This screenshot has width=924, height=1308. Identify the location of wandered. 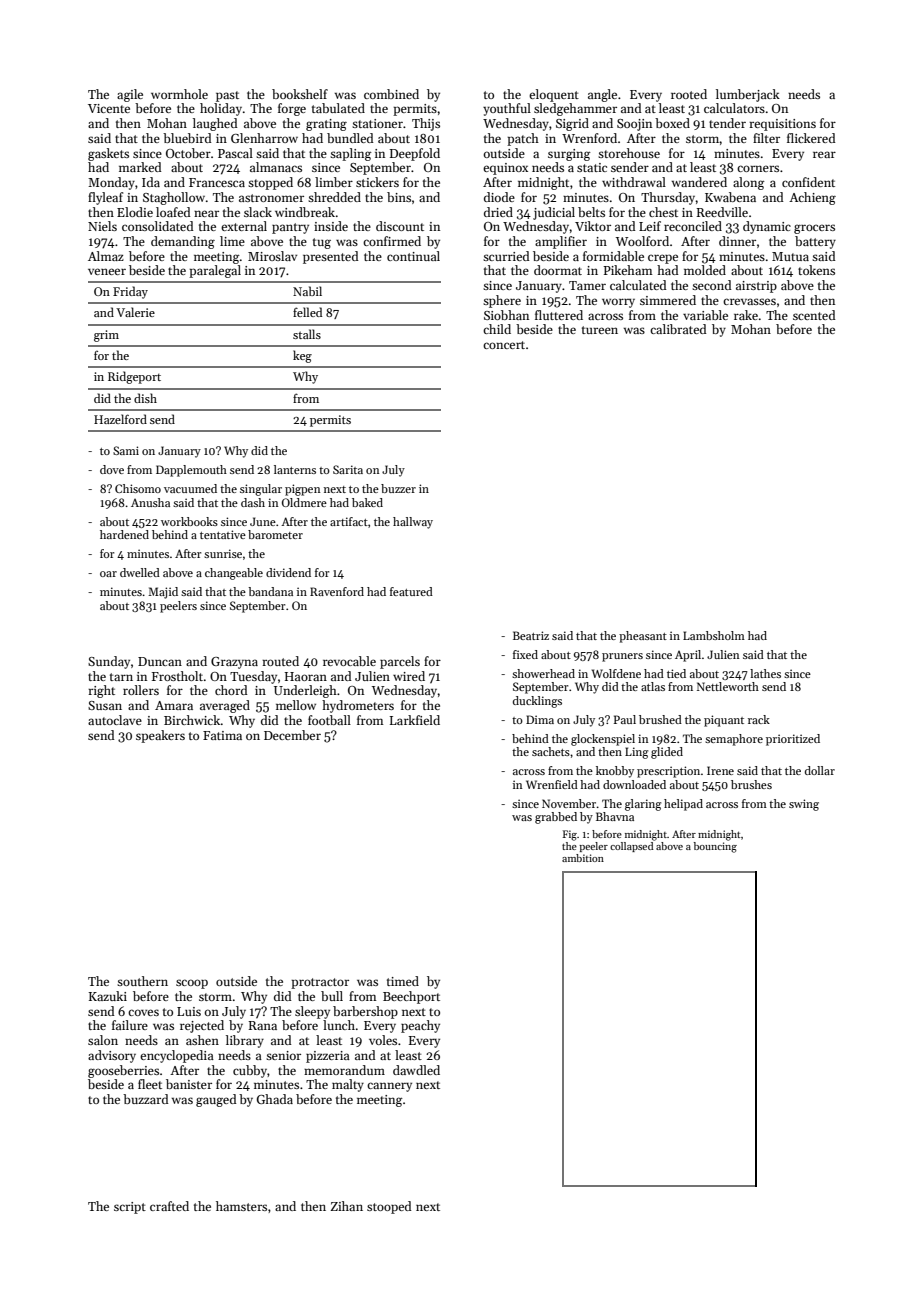
(699, 182).
